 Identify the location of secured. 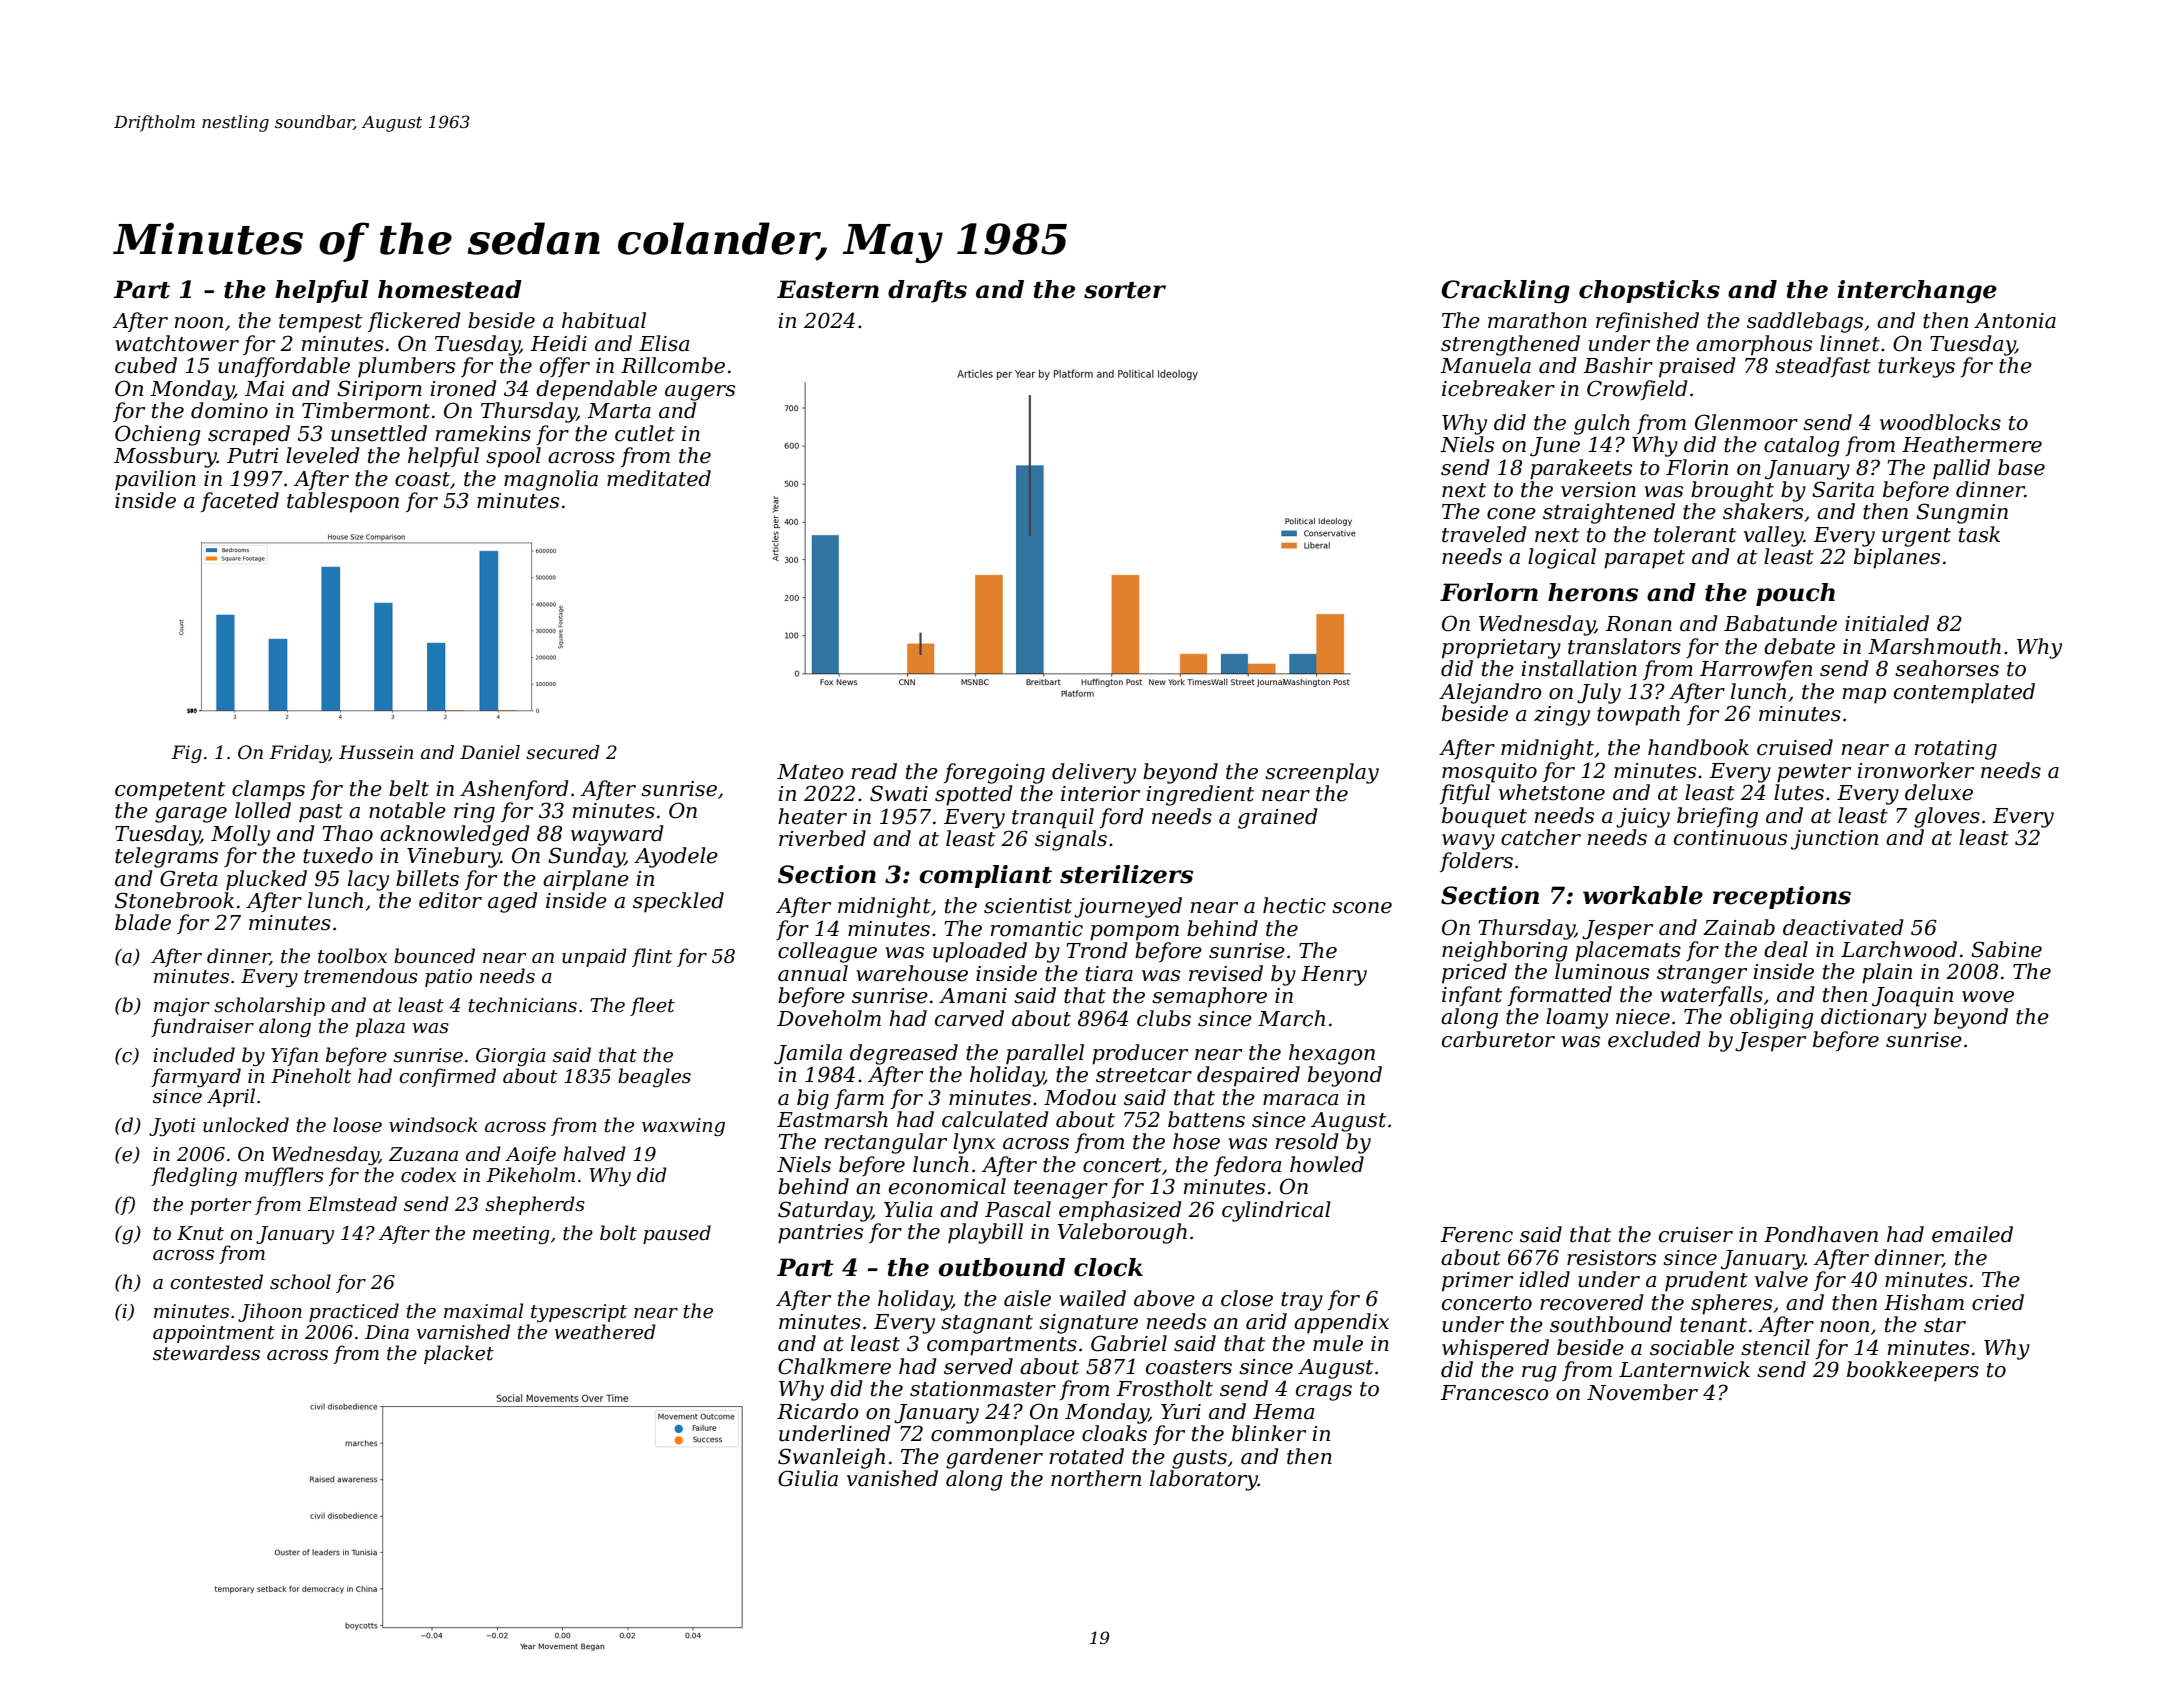
(563, 752).
